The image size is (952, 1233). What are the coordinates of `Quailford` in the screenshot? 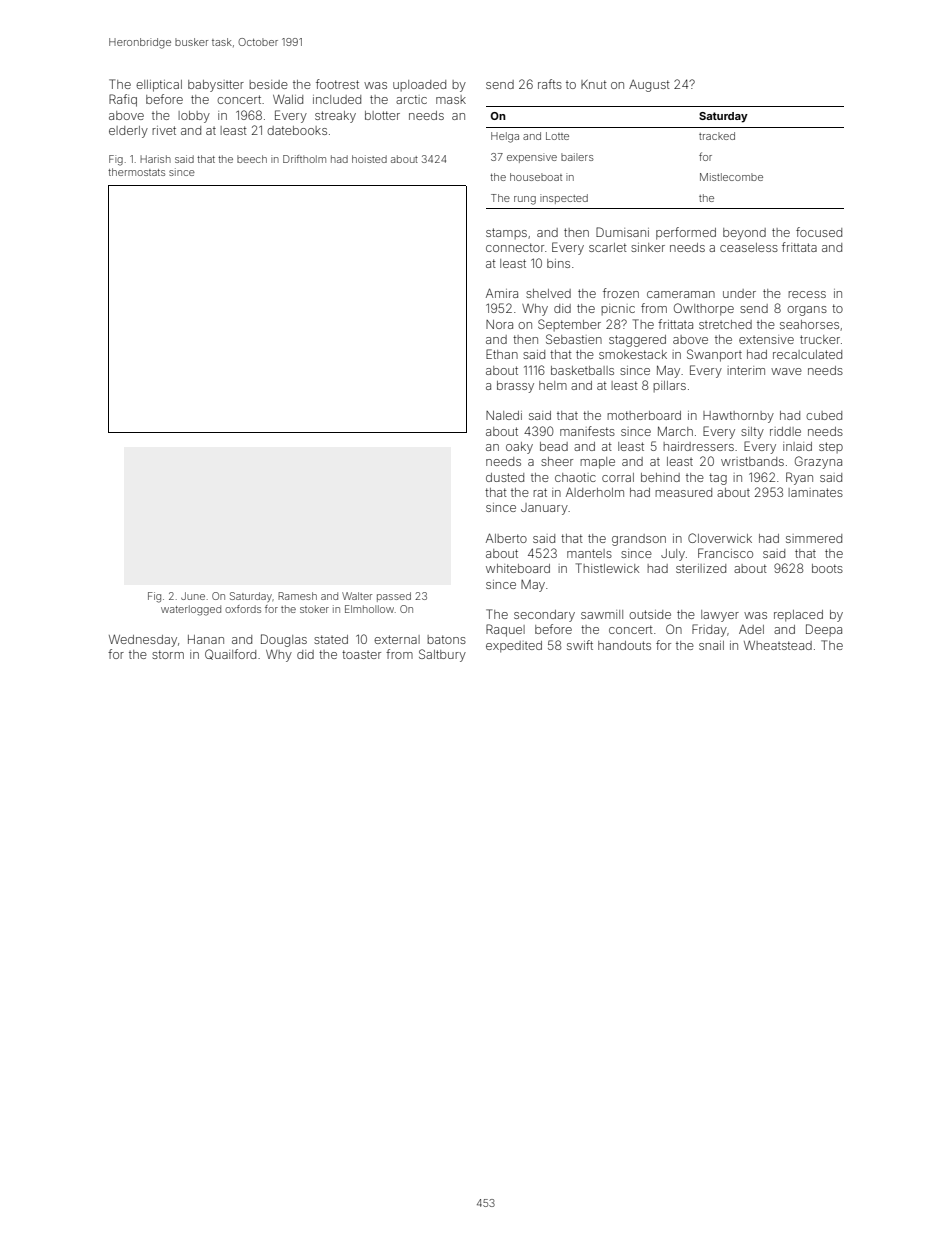 It's located at (230, 654).
